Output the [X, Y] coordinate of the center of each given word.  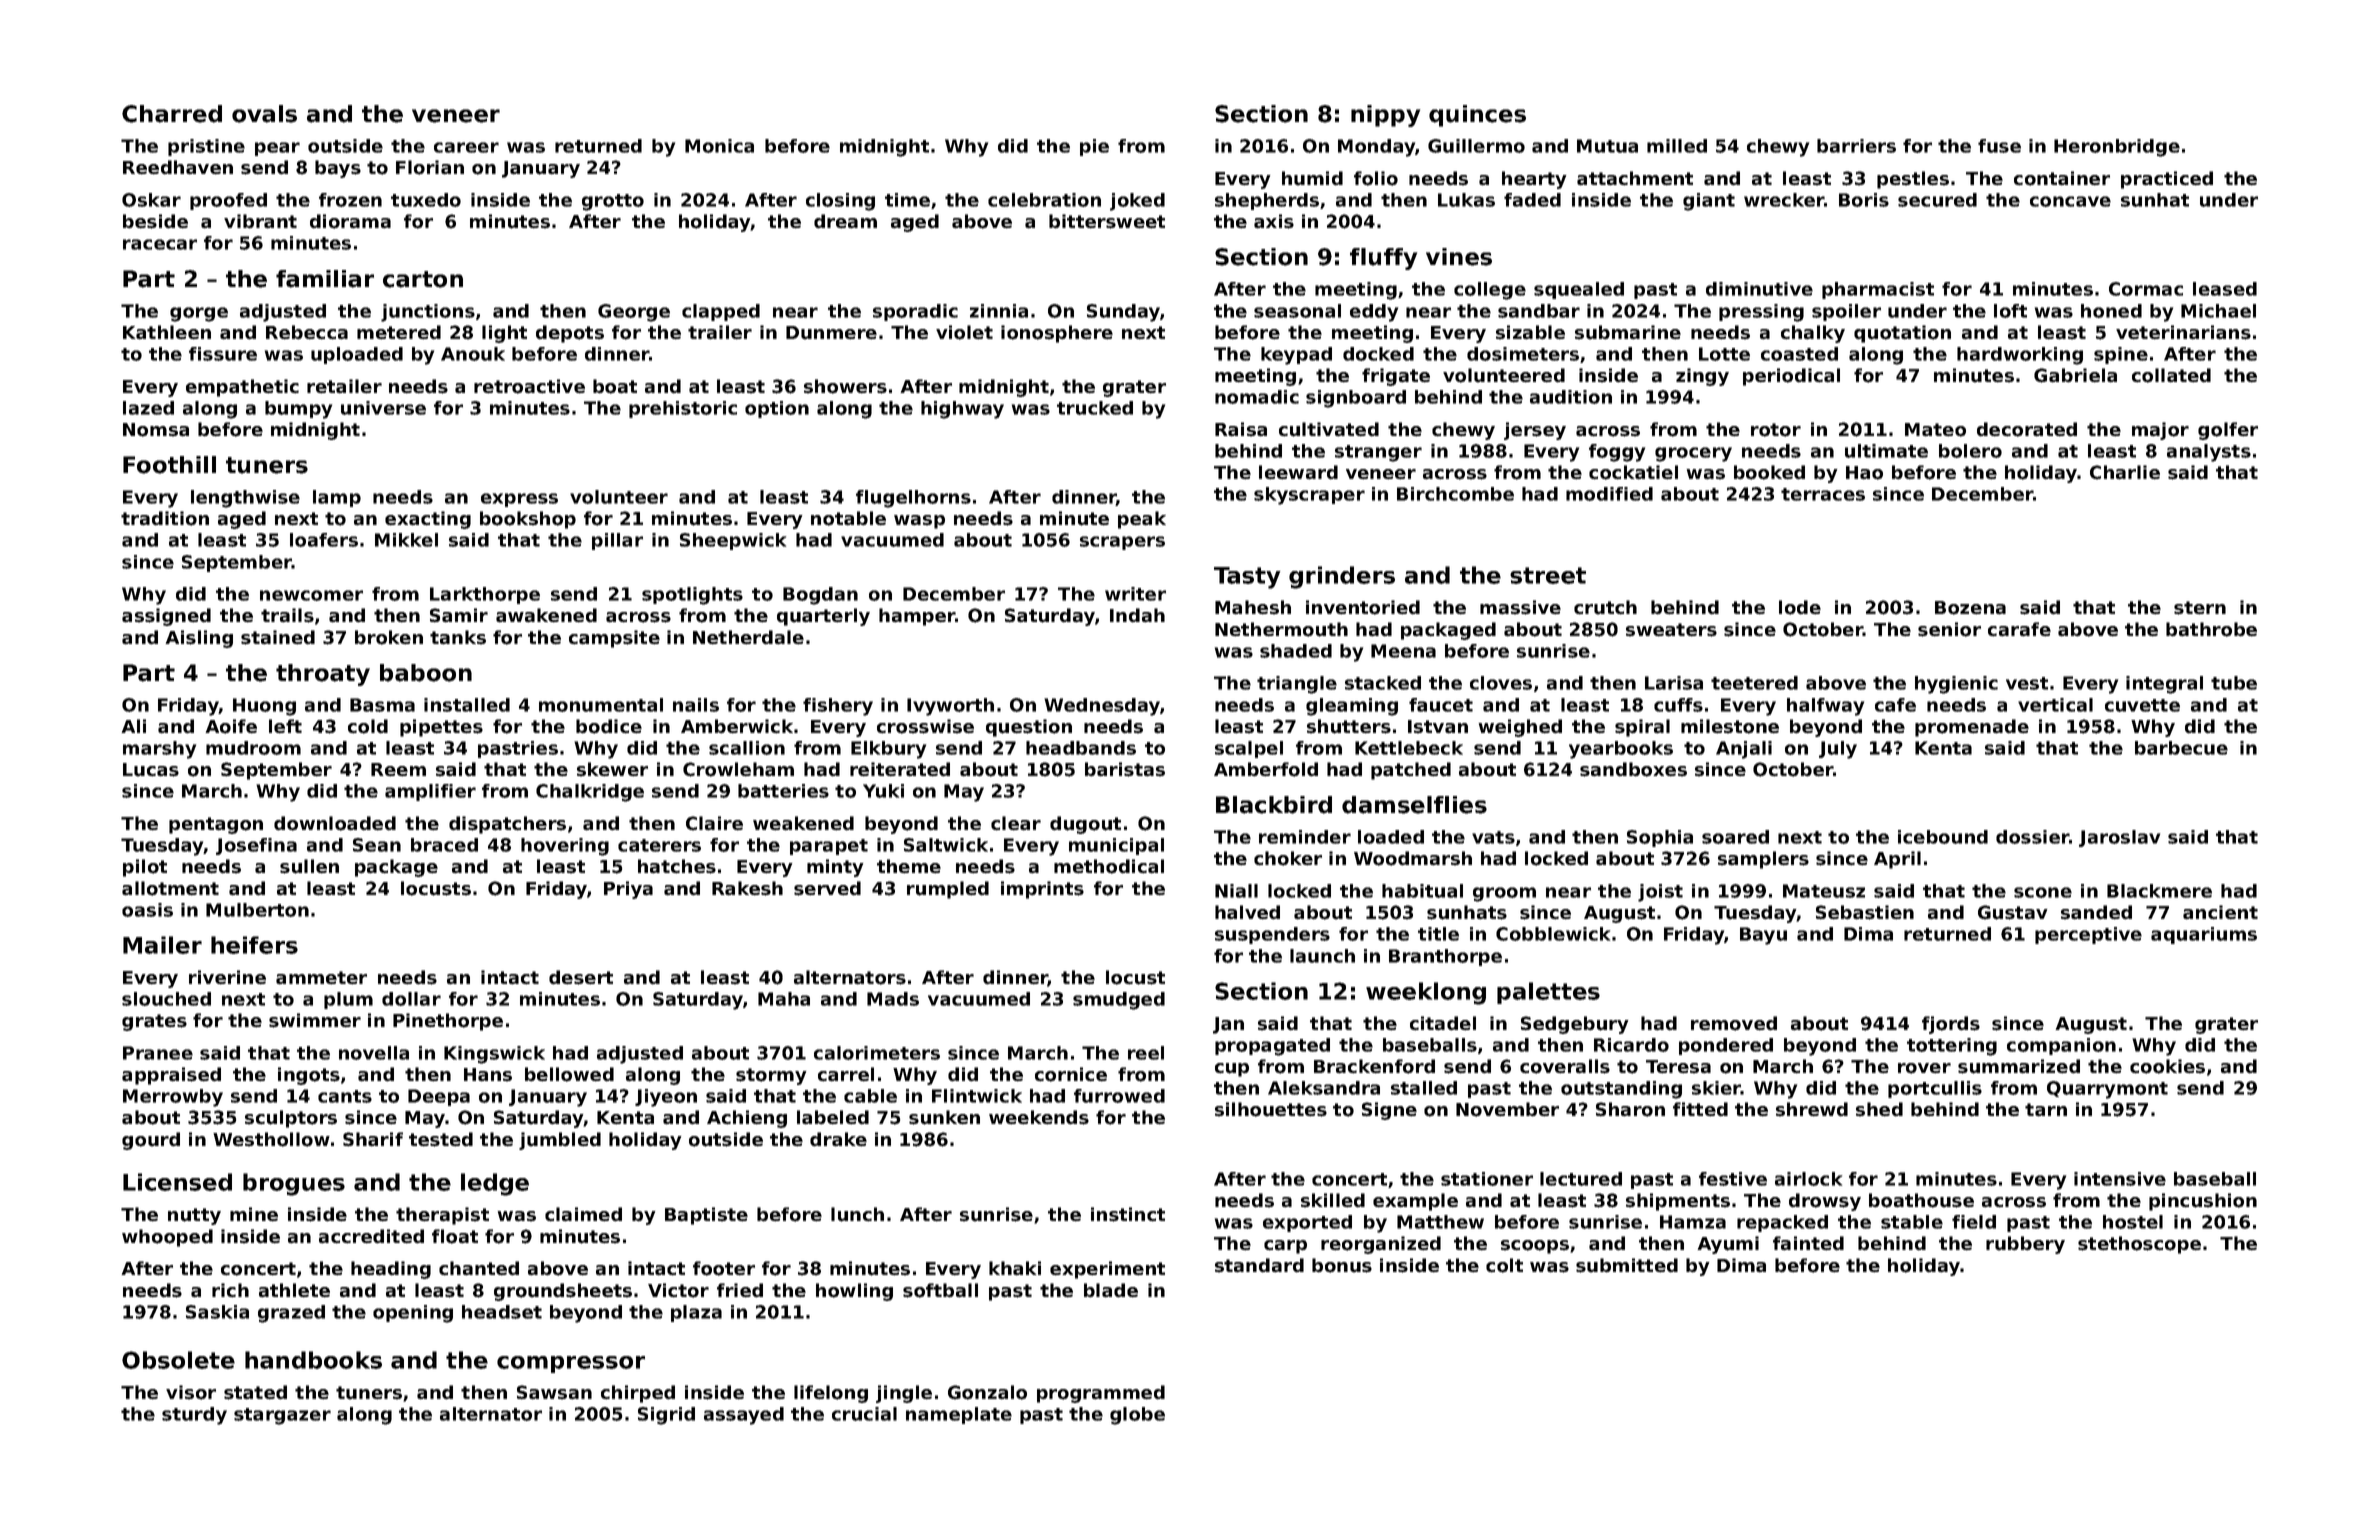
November [1507, 1109]
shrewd [1812, 1109]
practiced [2167, 180]
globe [1137, 1416]
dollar [411, 999]
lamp [337, 498]
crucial [864, 1414]
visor [191, 1392]
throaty [323, 675]
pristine [206, 147]
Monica [719, 146]
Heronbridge [2117, 148]
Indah [1137, 615]
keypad [1296, 356]
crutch [1605, 607]
